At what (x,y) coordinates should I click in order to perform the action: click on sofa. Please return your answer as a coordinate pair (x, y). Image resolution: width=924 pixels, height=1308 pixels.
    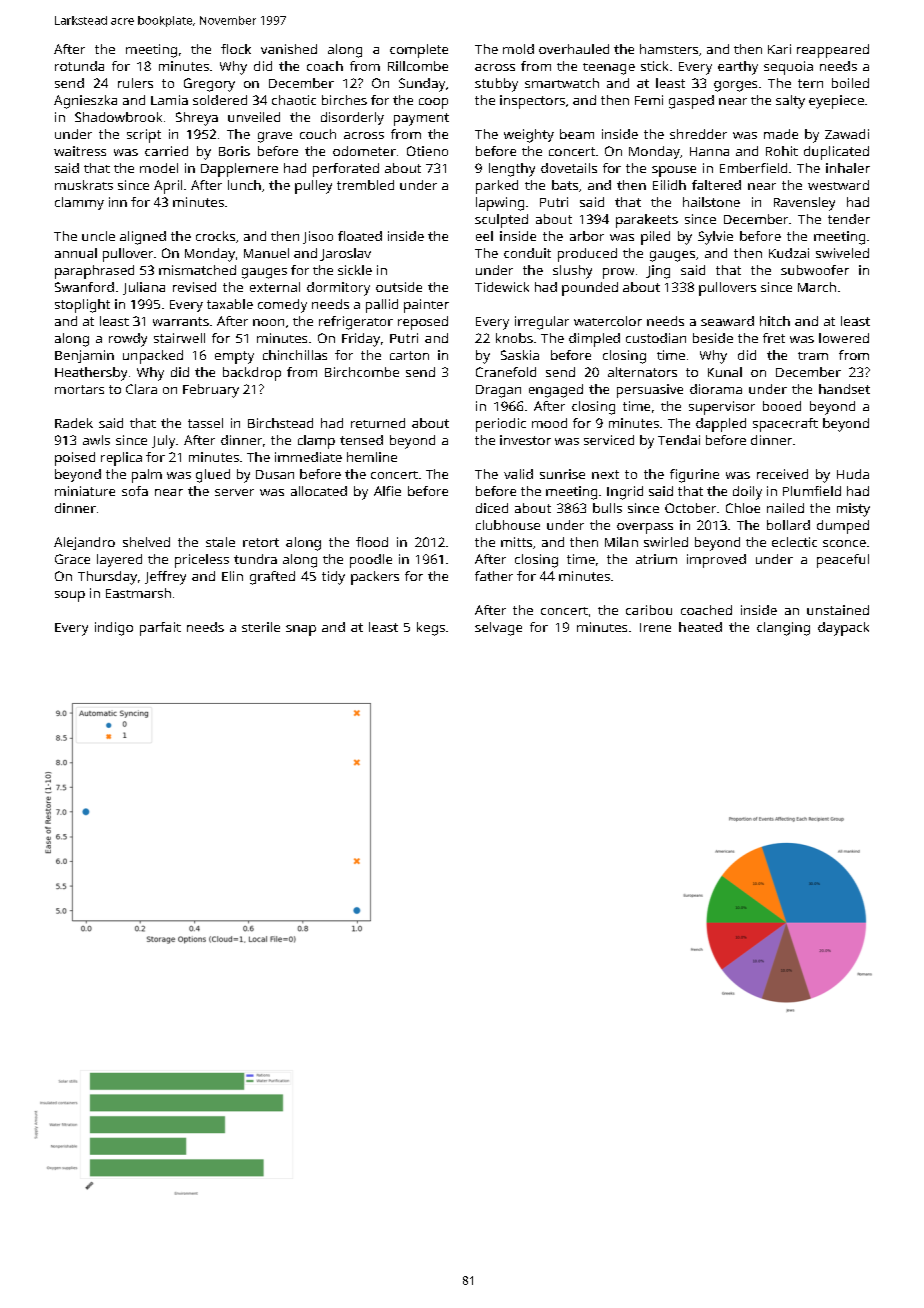
    Looking at the image, I should click on (135, 491).
